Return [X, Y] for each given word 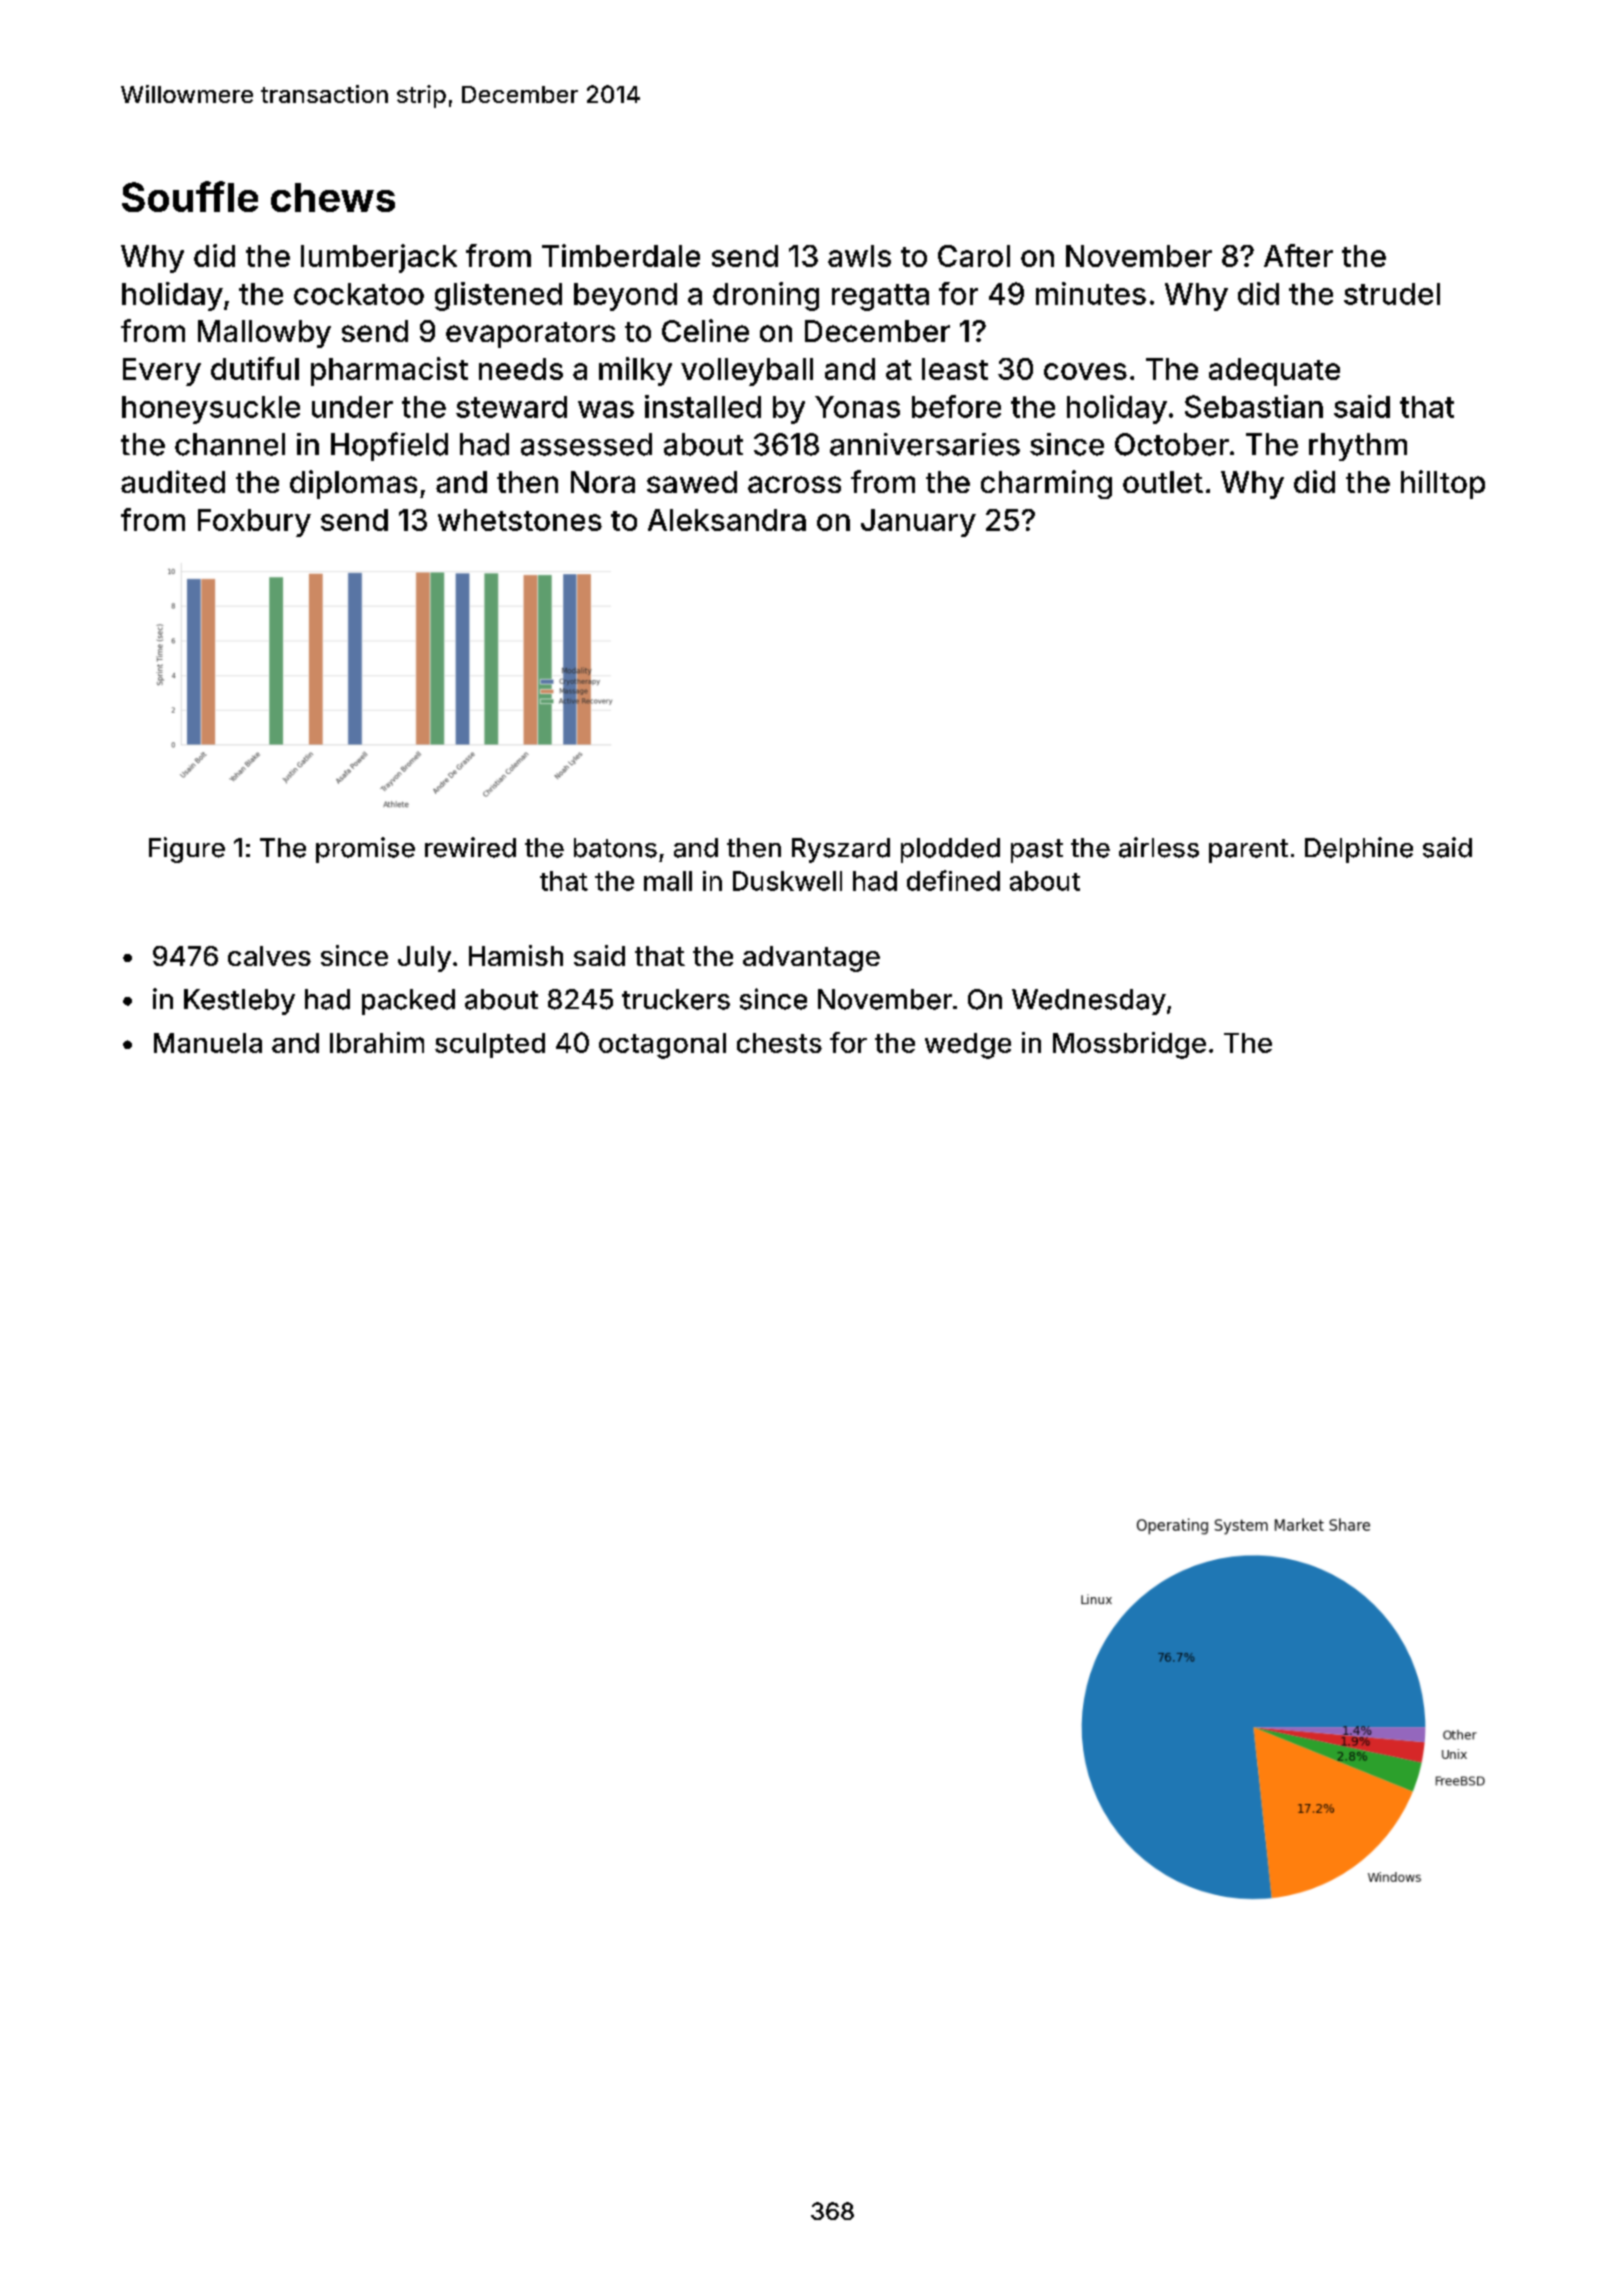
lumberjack [379, 258]
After [1298, 255]
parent [1248, 851]
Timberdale [621, 255]
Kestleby [239, 1002]
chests [779, 1043]
